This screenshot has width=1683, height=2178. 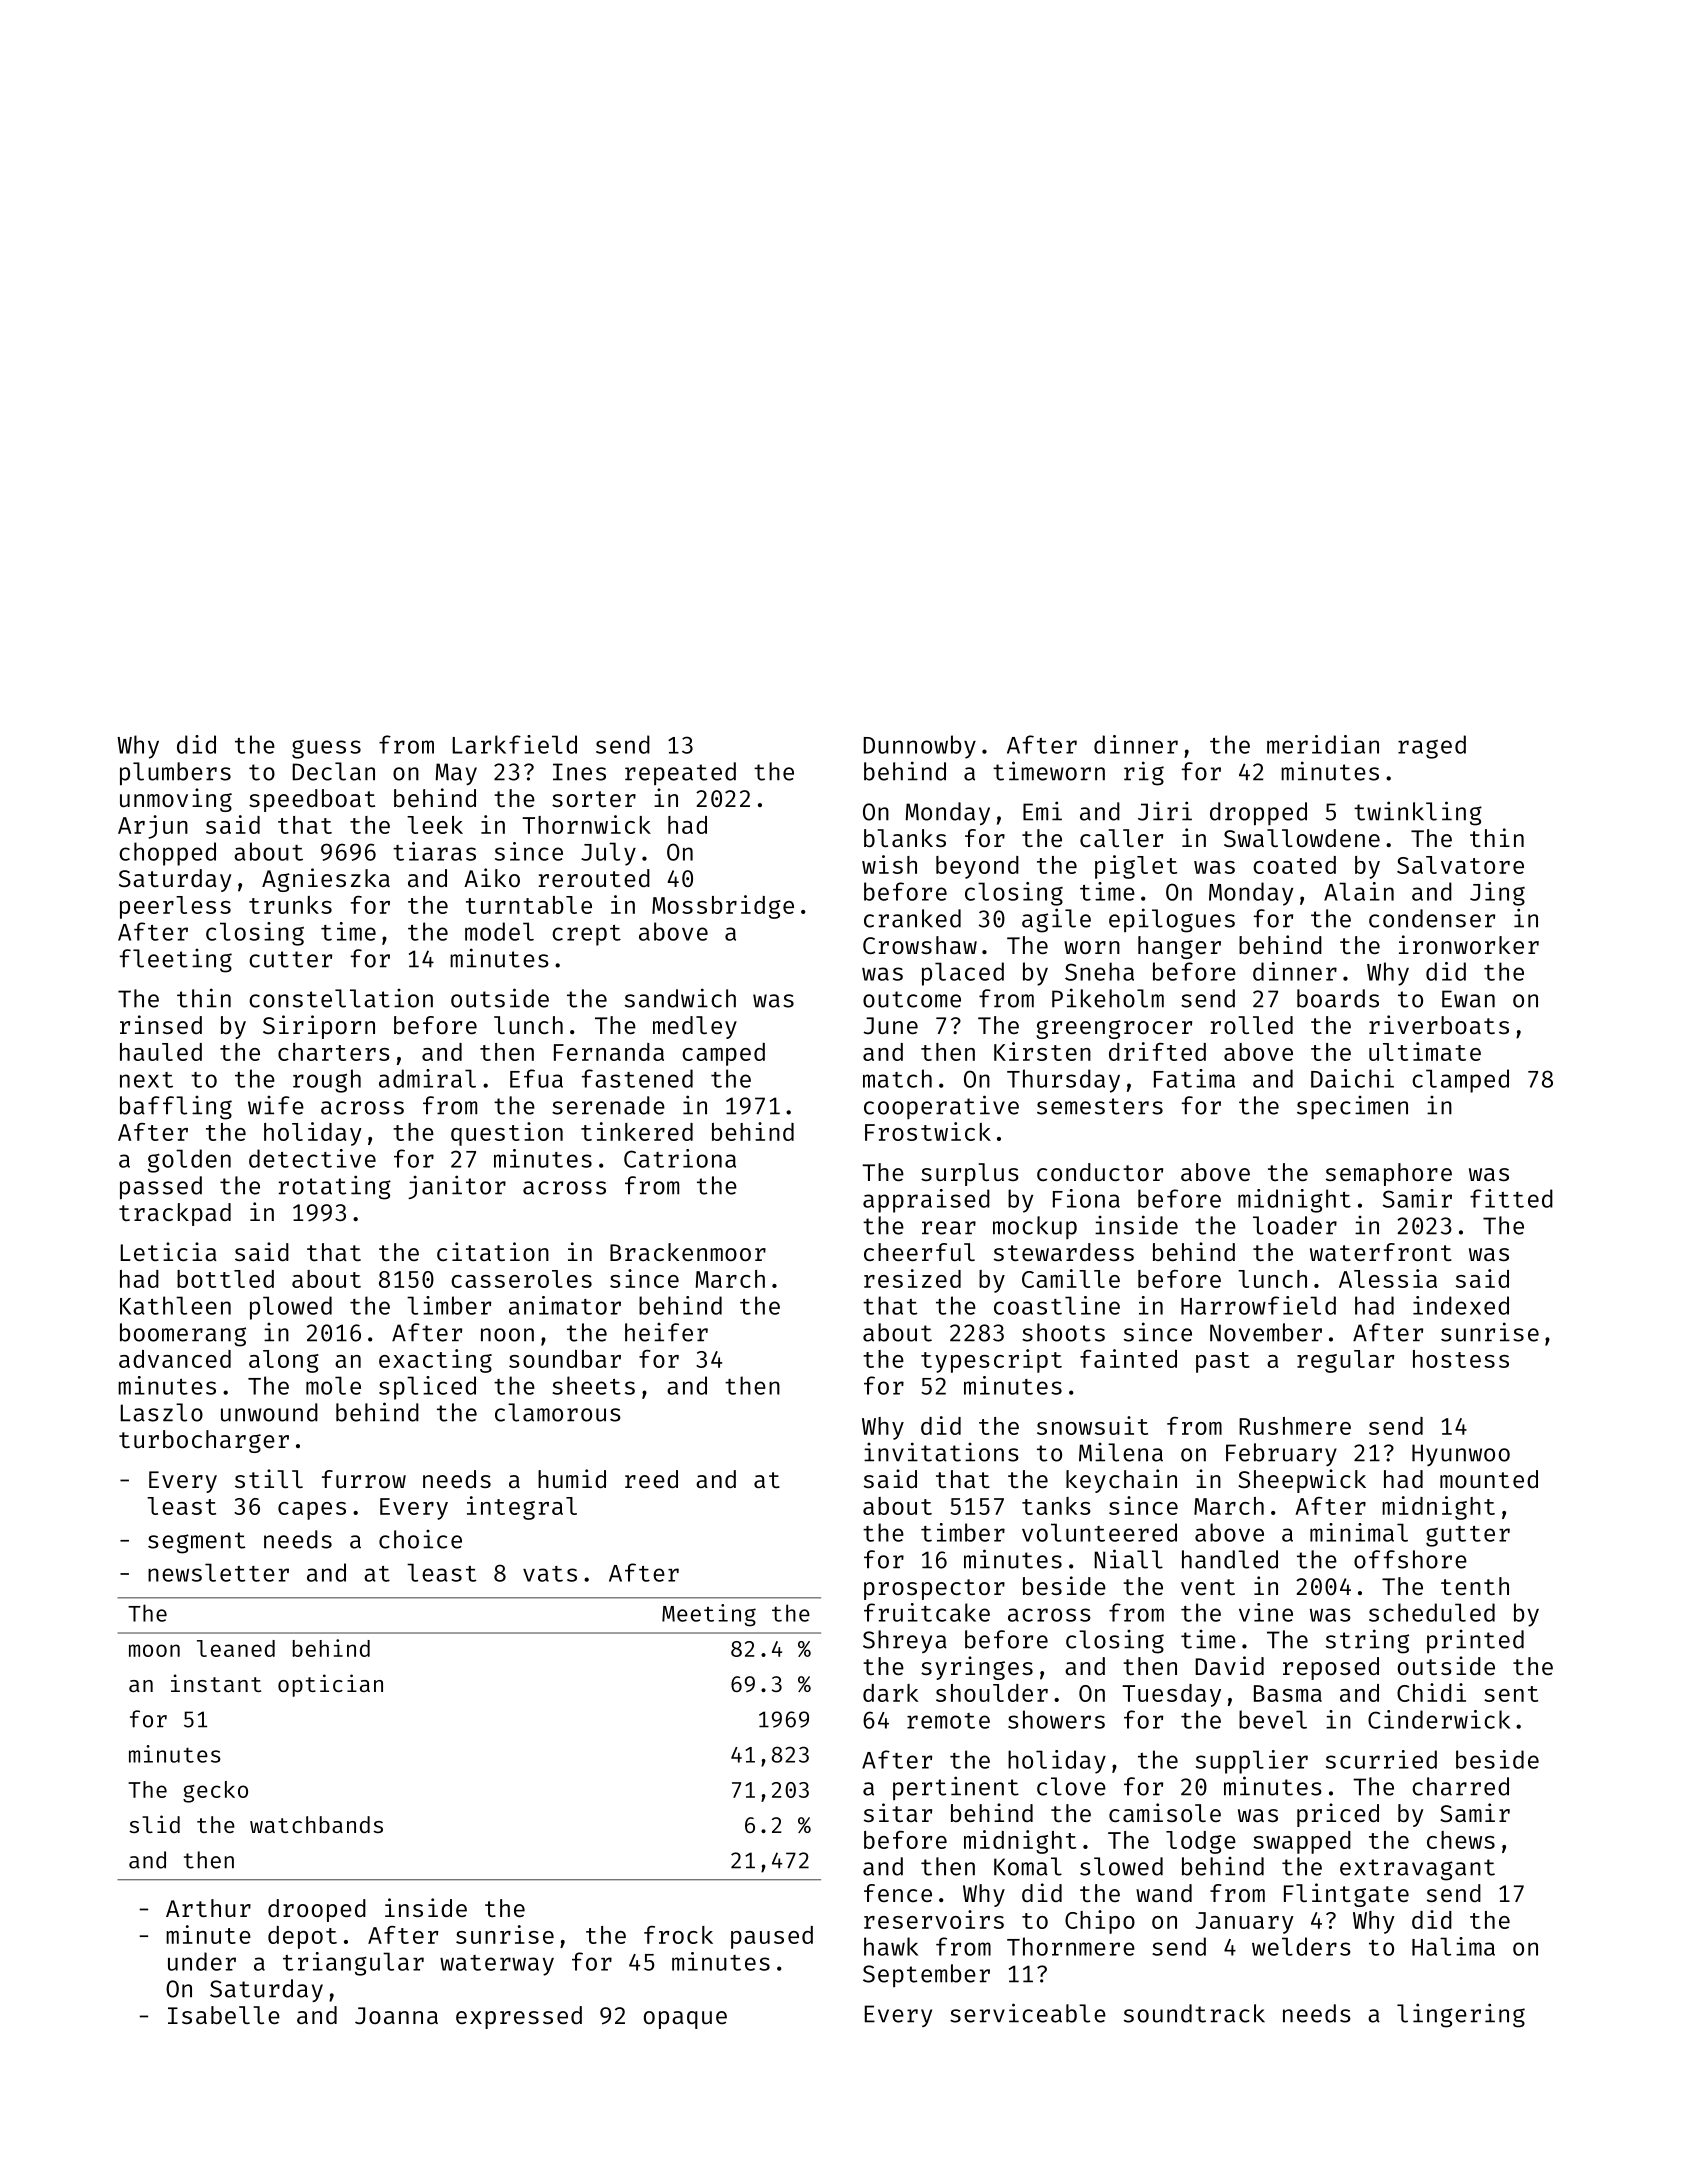 What do you see at coordinates (183, 1335) in the screenshot?
I see `boomerang` at bounding box center [183, 1335].
